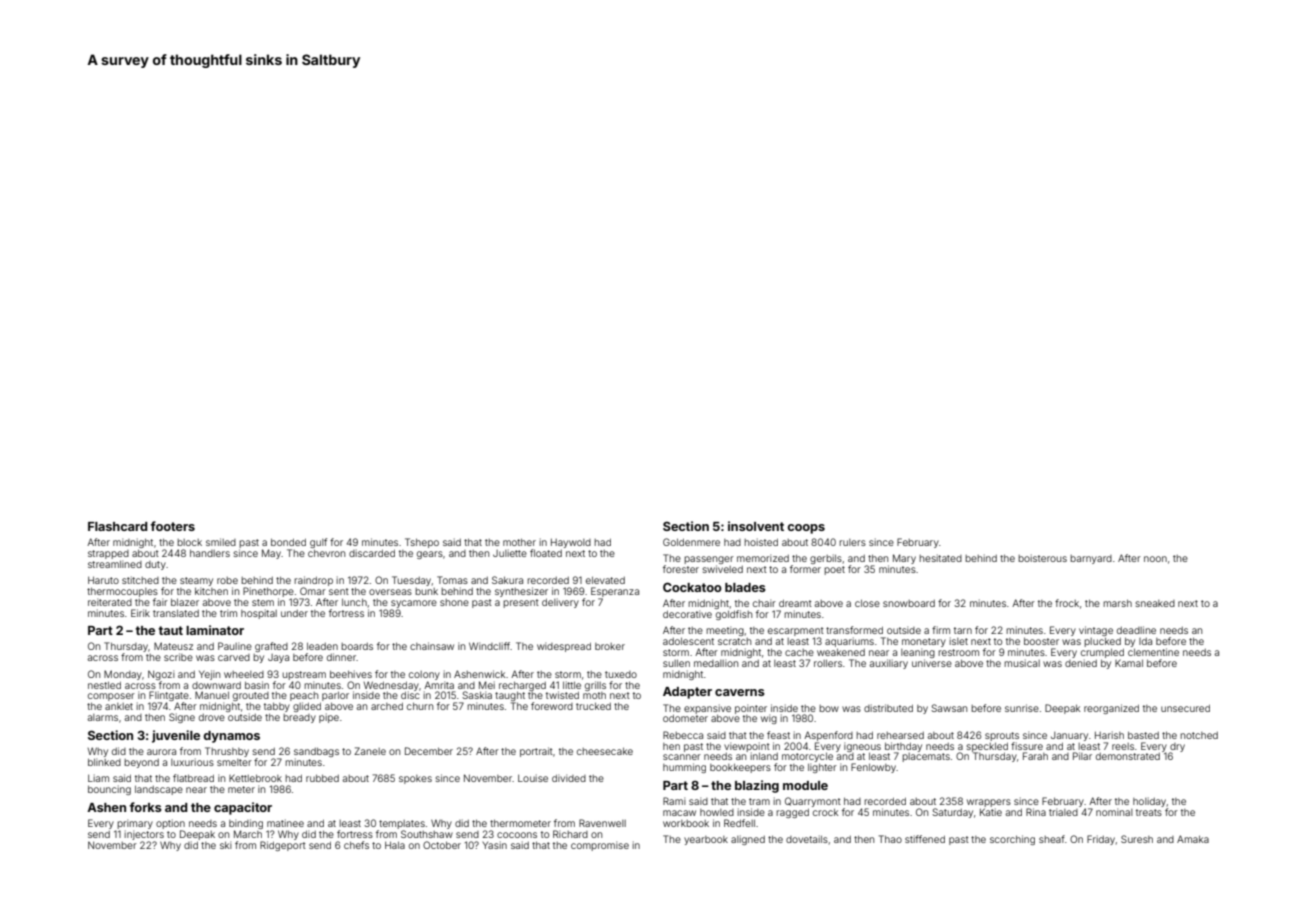  I want to click on dinner, so click(341, 657).
